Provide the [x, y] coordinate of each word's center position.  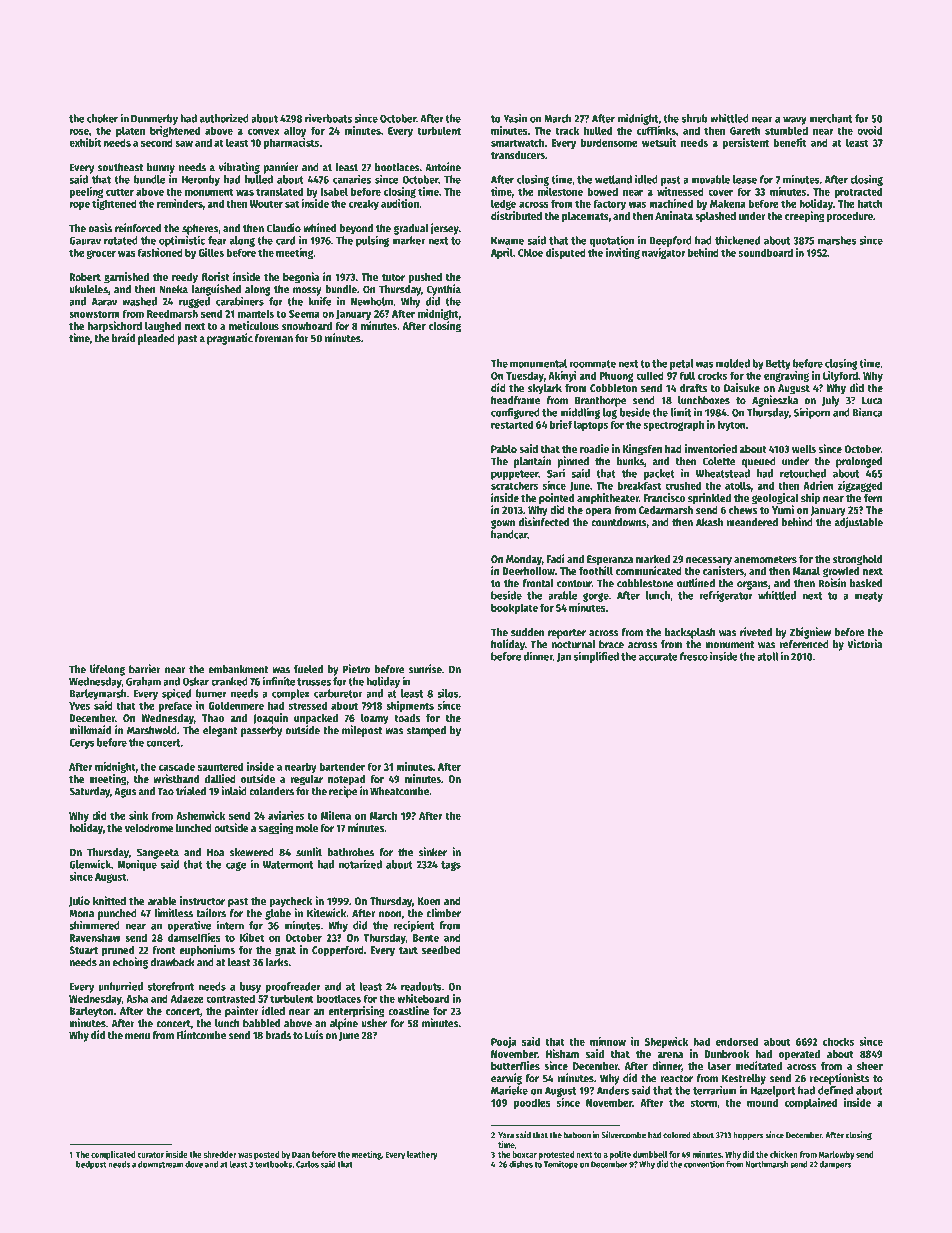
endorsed [737, 1041]
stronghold [857, 560]
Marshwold [152, 730]
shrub [695, 118]
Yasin [515, 118]
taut [408, 950]
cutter [120, 192]
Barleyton [91, 1012]
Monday [524, 560]
